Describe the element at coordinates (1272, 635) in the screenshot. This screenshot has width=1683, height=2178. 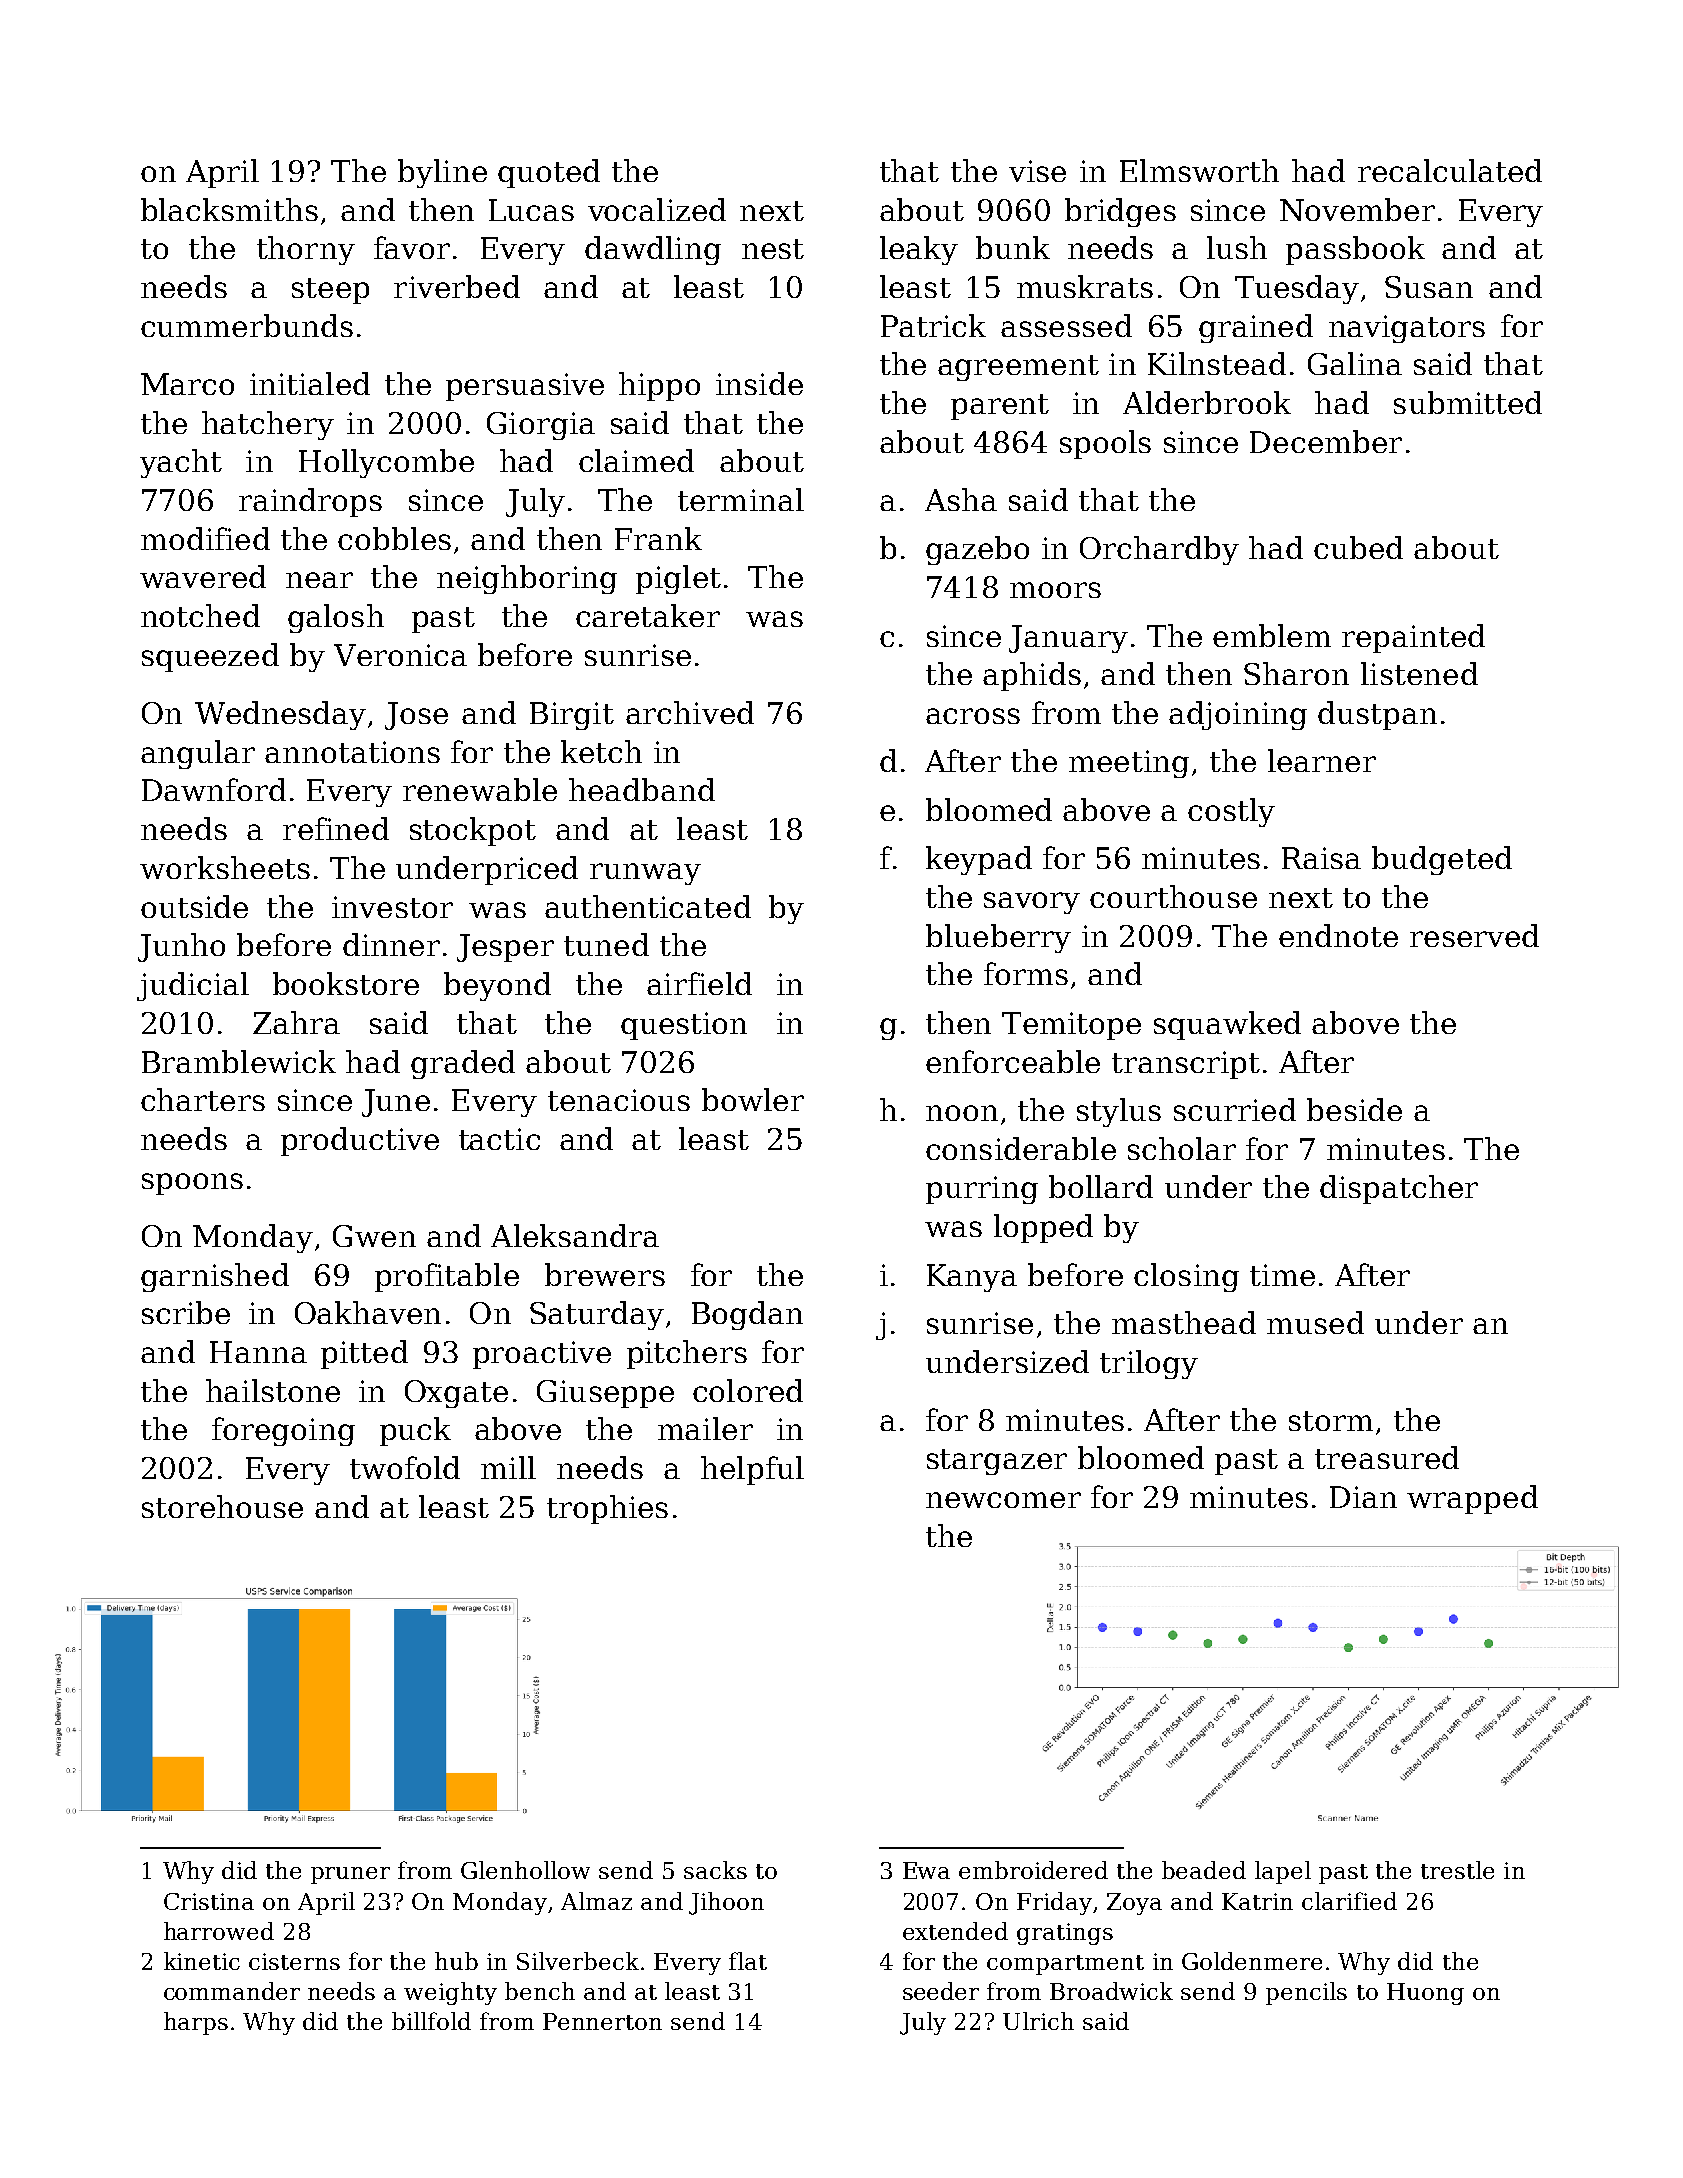
I see `emblem` at that location.
